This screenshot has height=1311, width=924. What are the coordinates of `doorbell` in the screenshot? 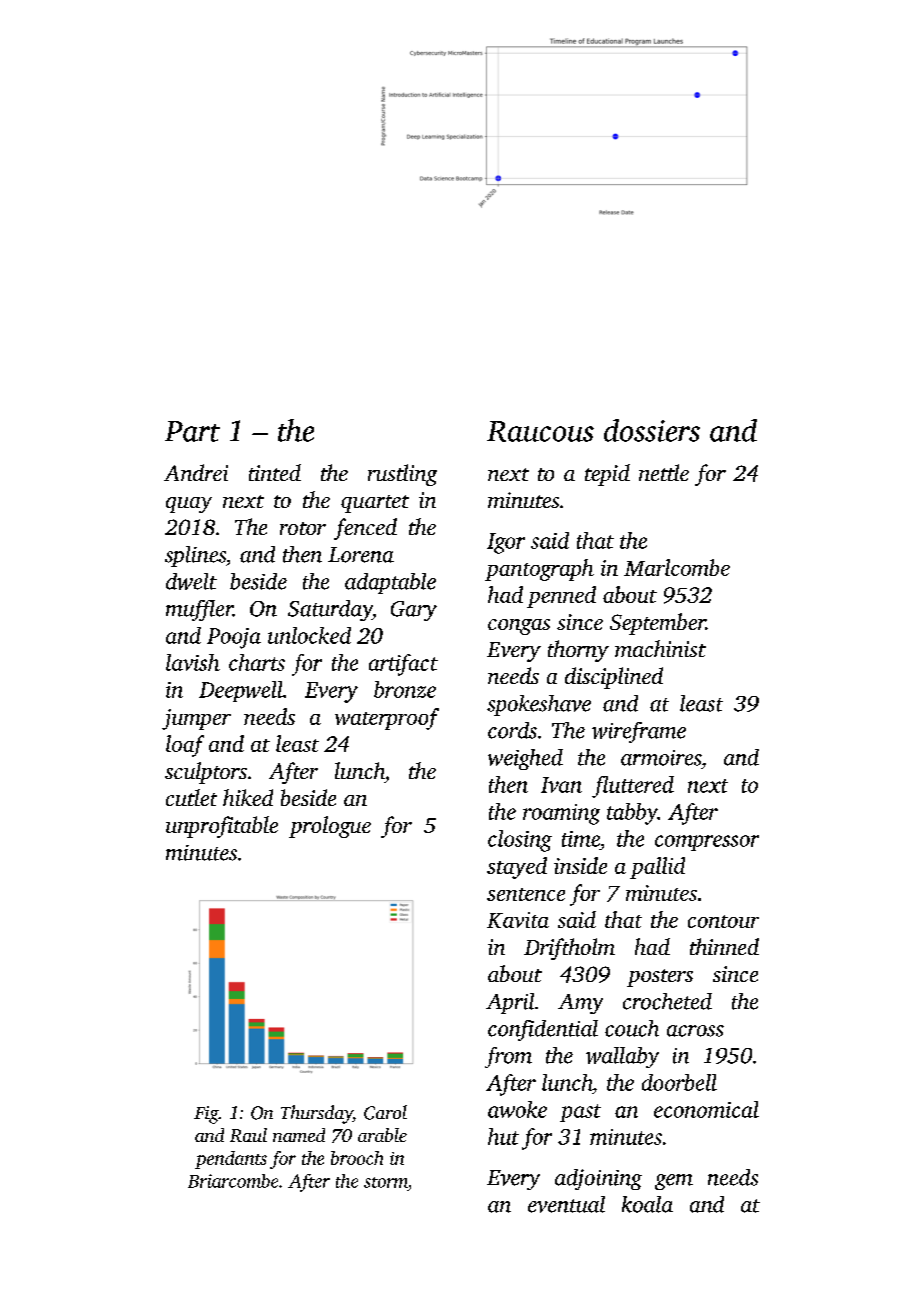 It's located at (679, 1082).
